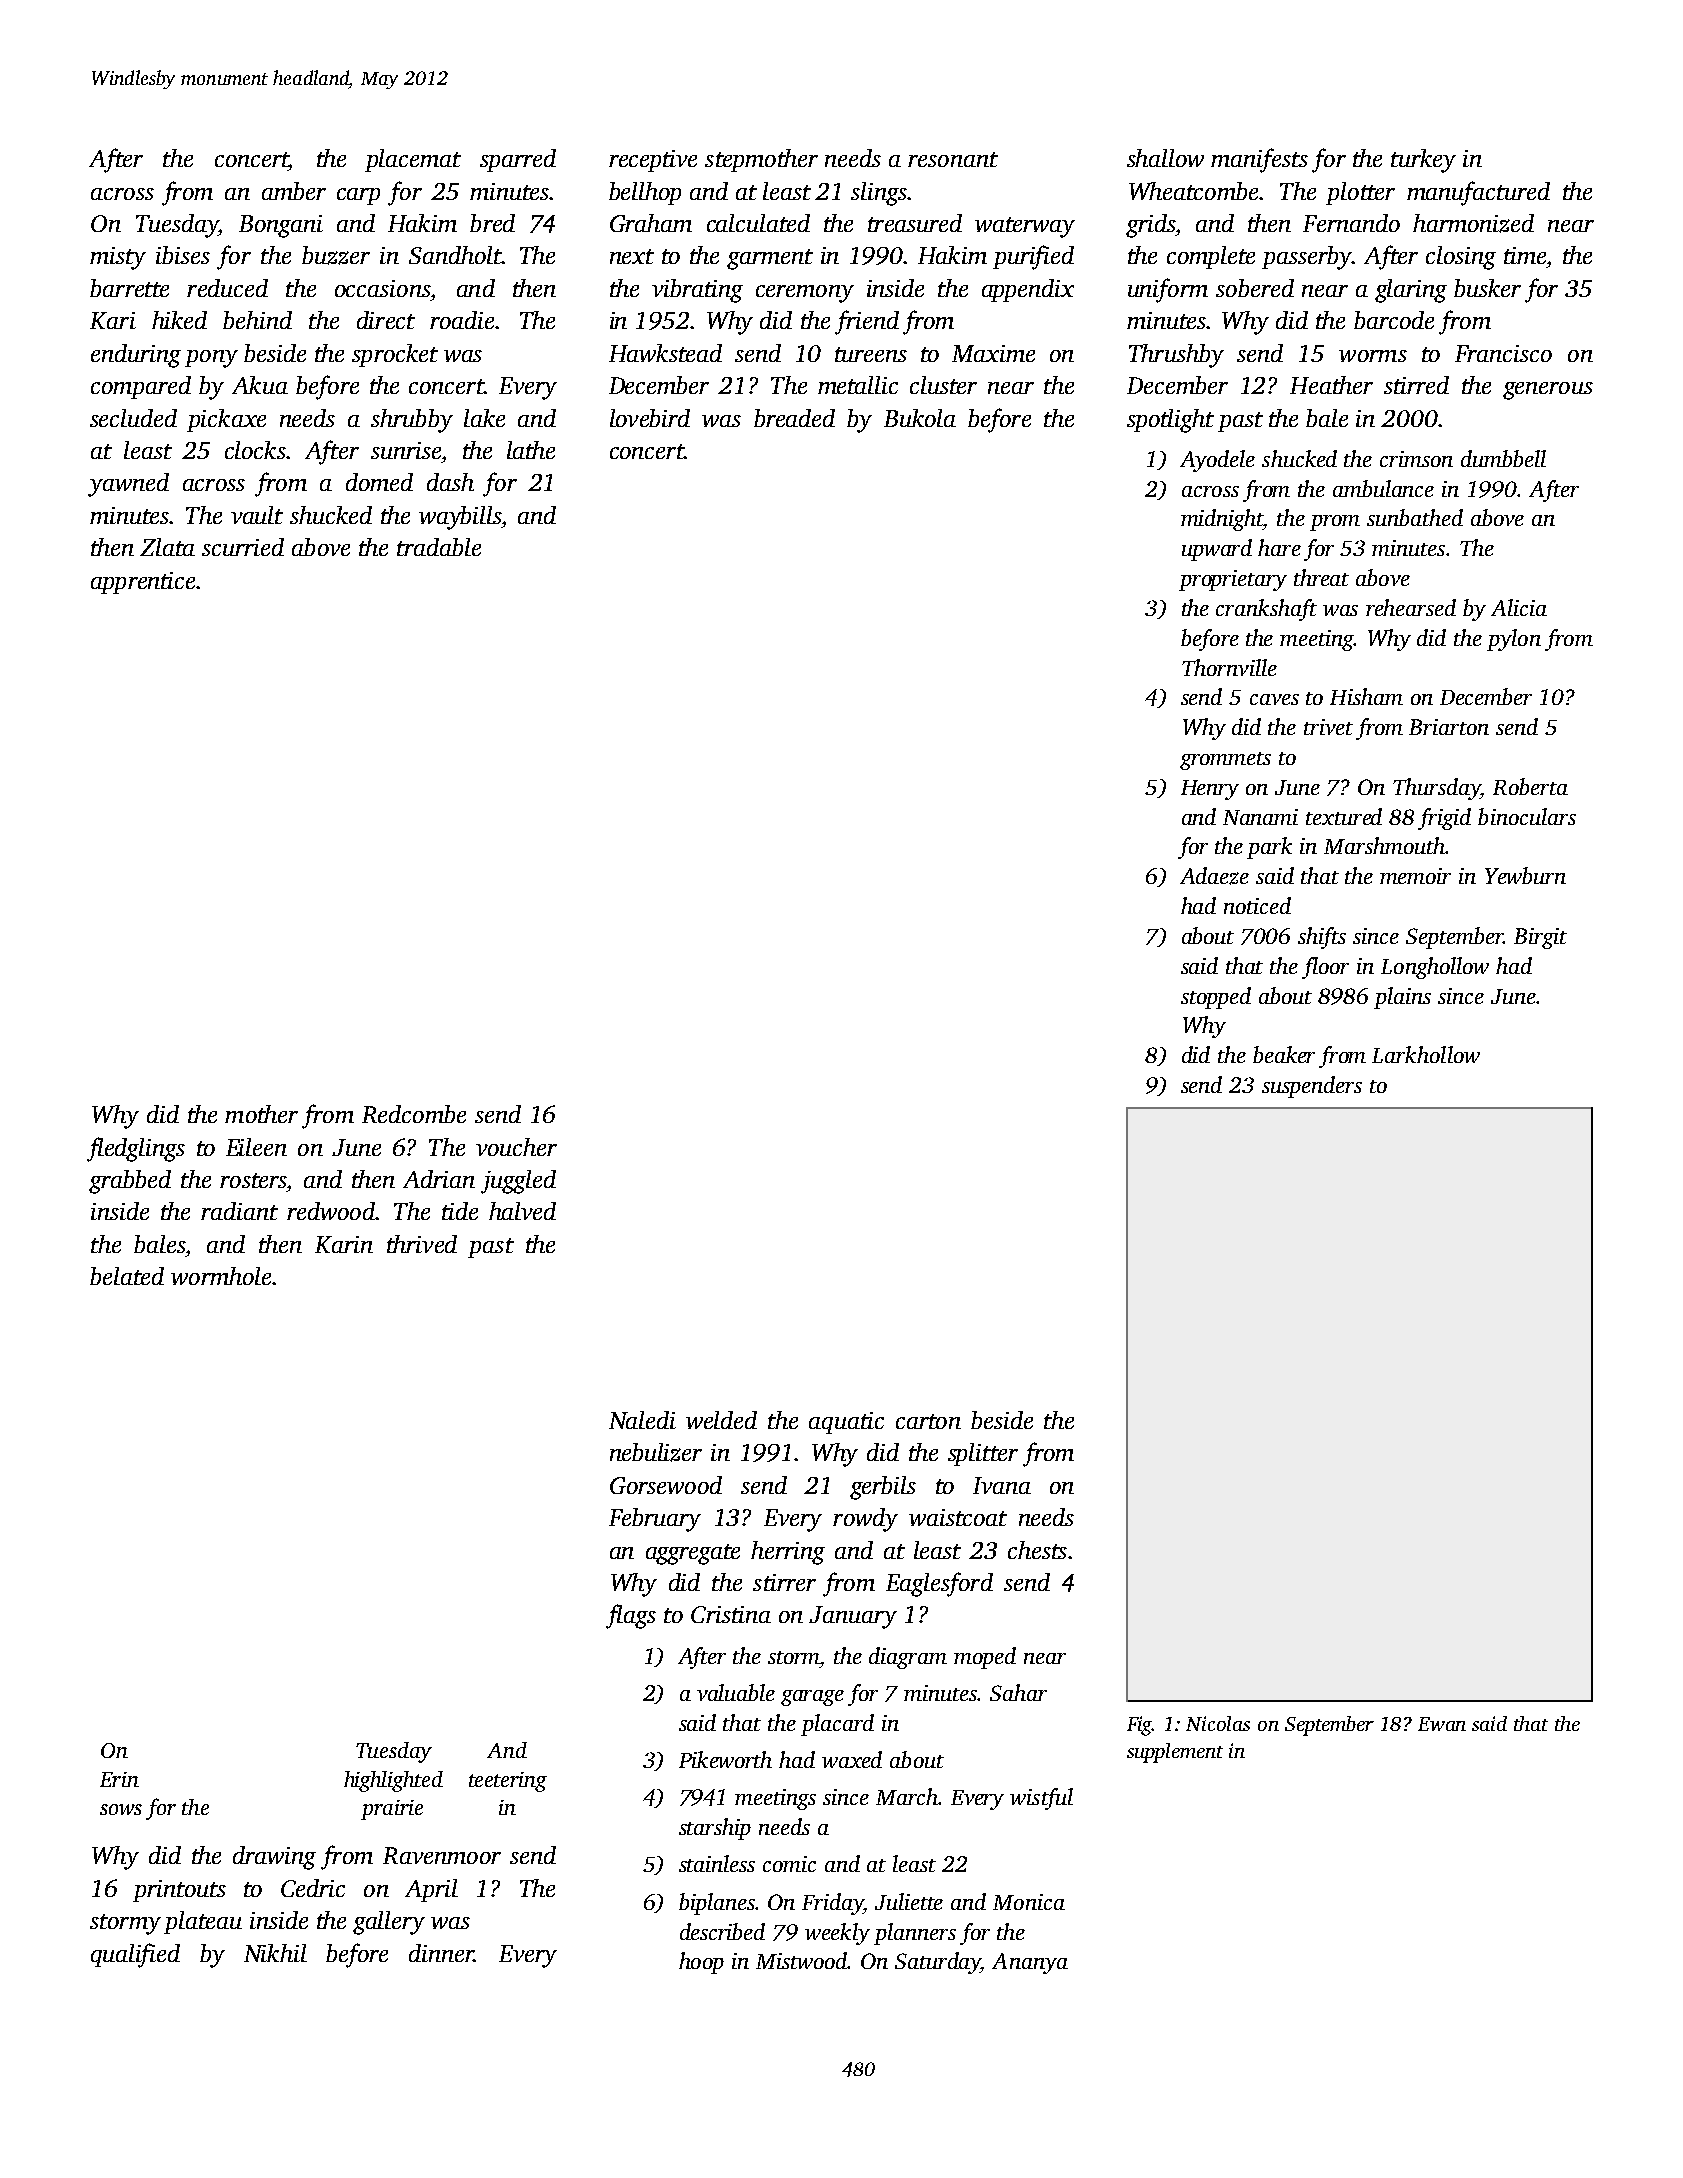  Describe the element at coordinates (985, 1658) in the document. I see `moped` at that location.
